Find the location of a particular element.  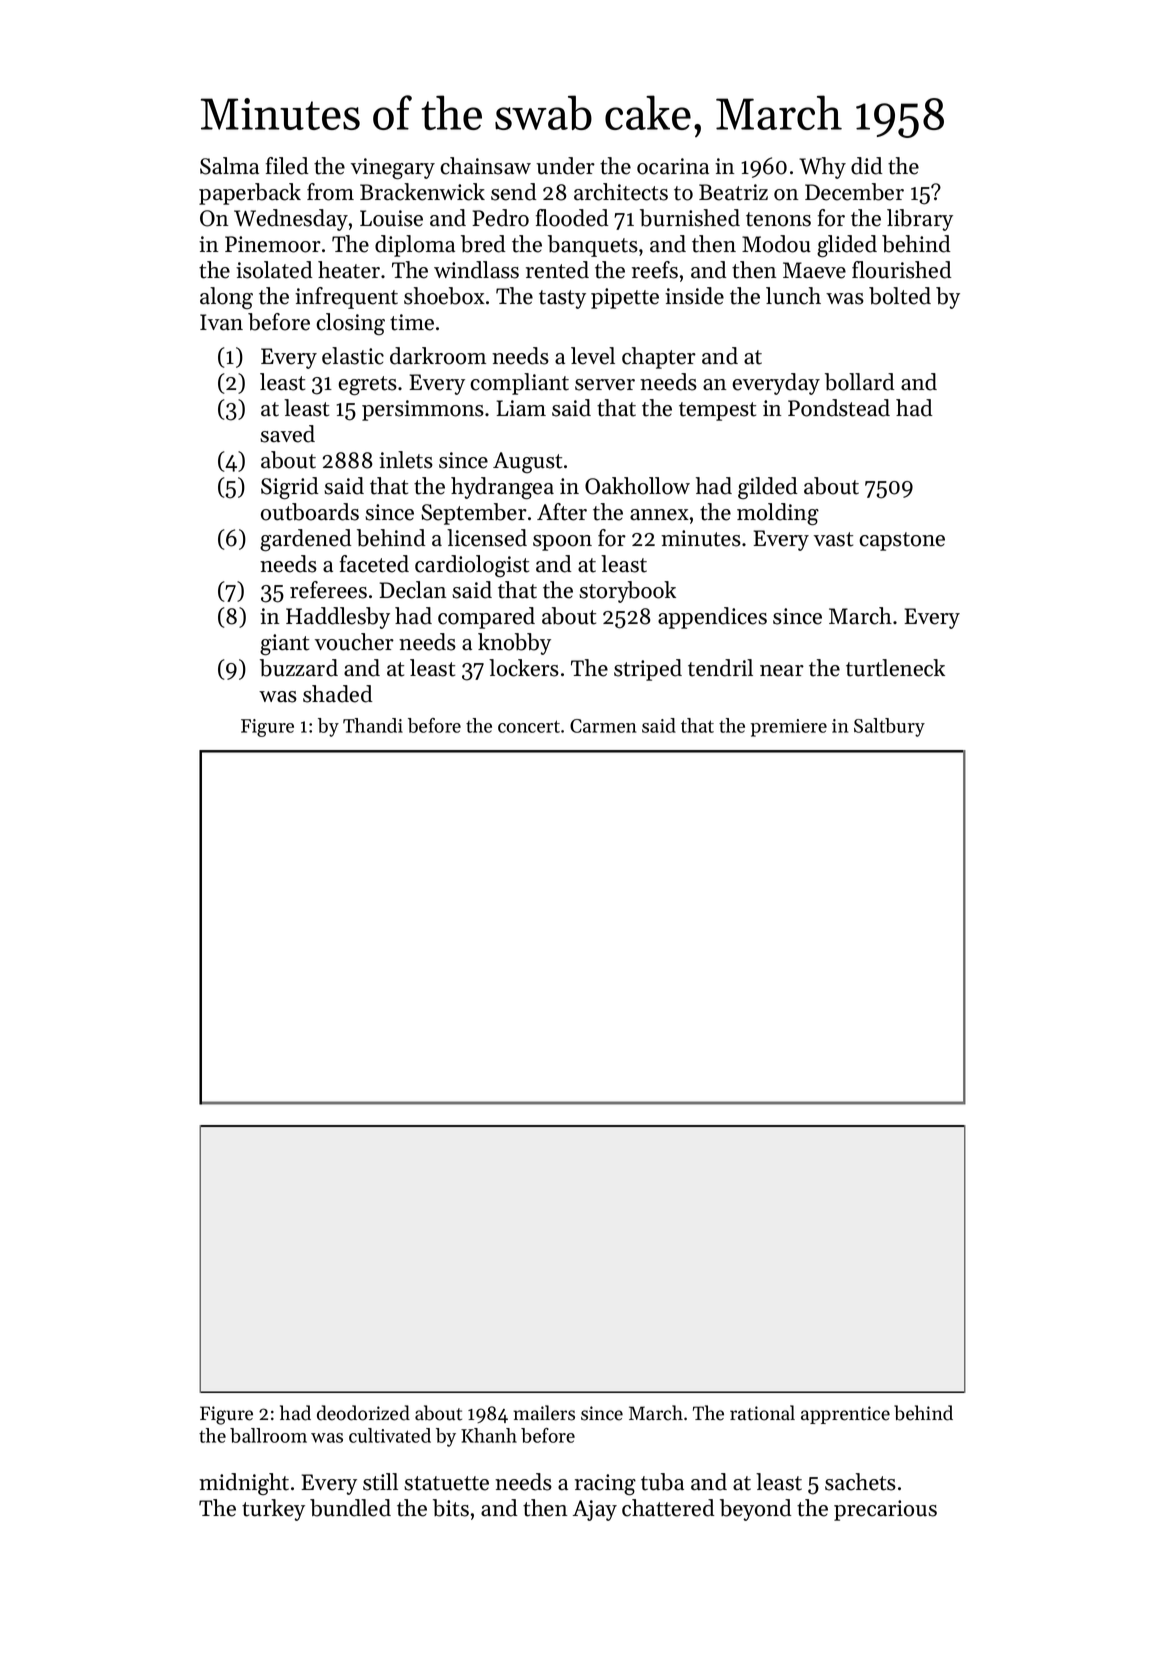

deodorized is located at coordinates (363, 1413).
